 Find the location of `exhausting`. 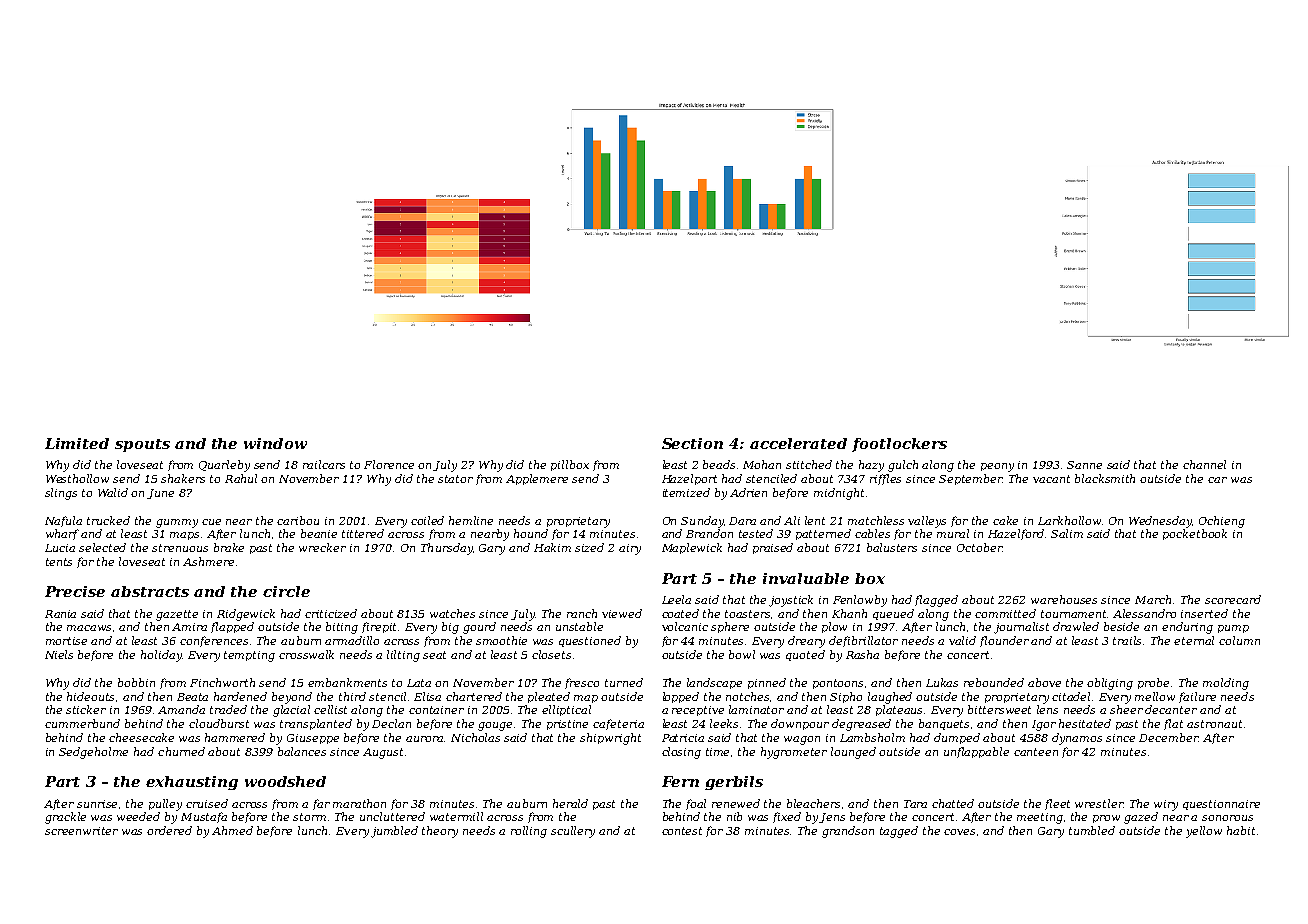

exhausting is located at coordinates (192, 783).
